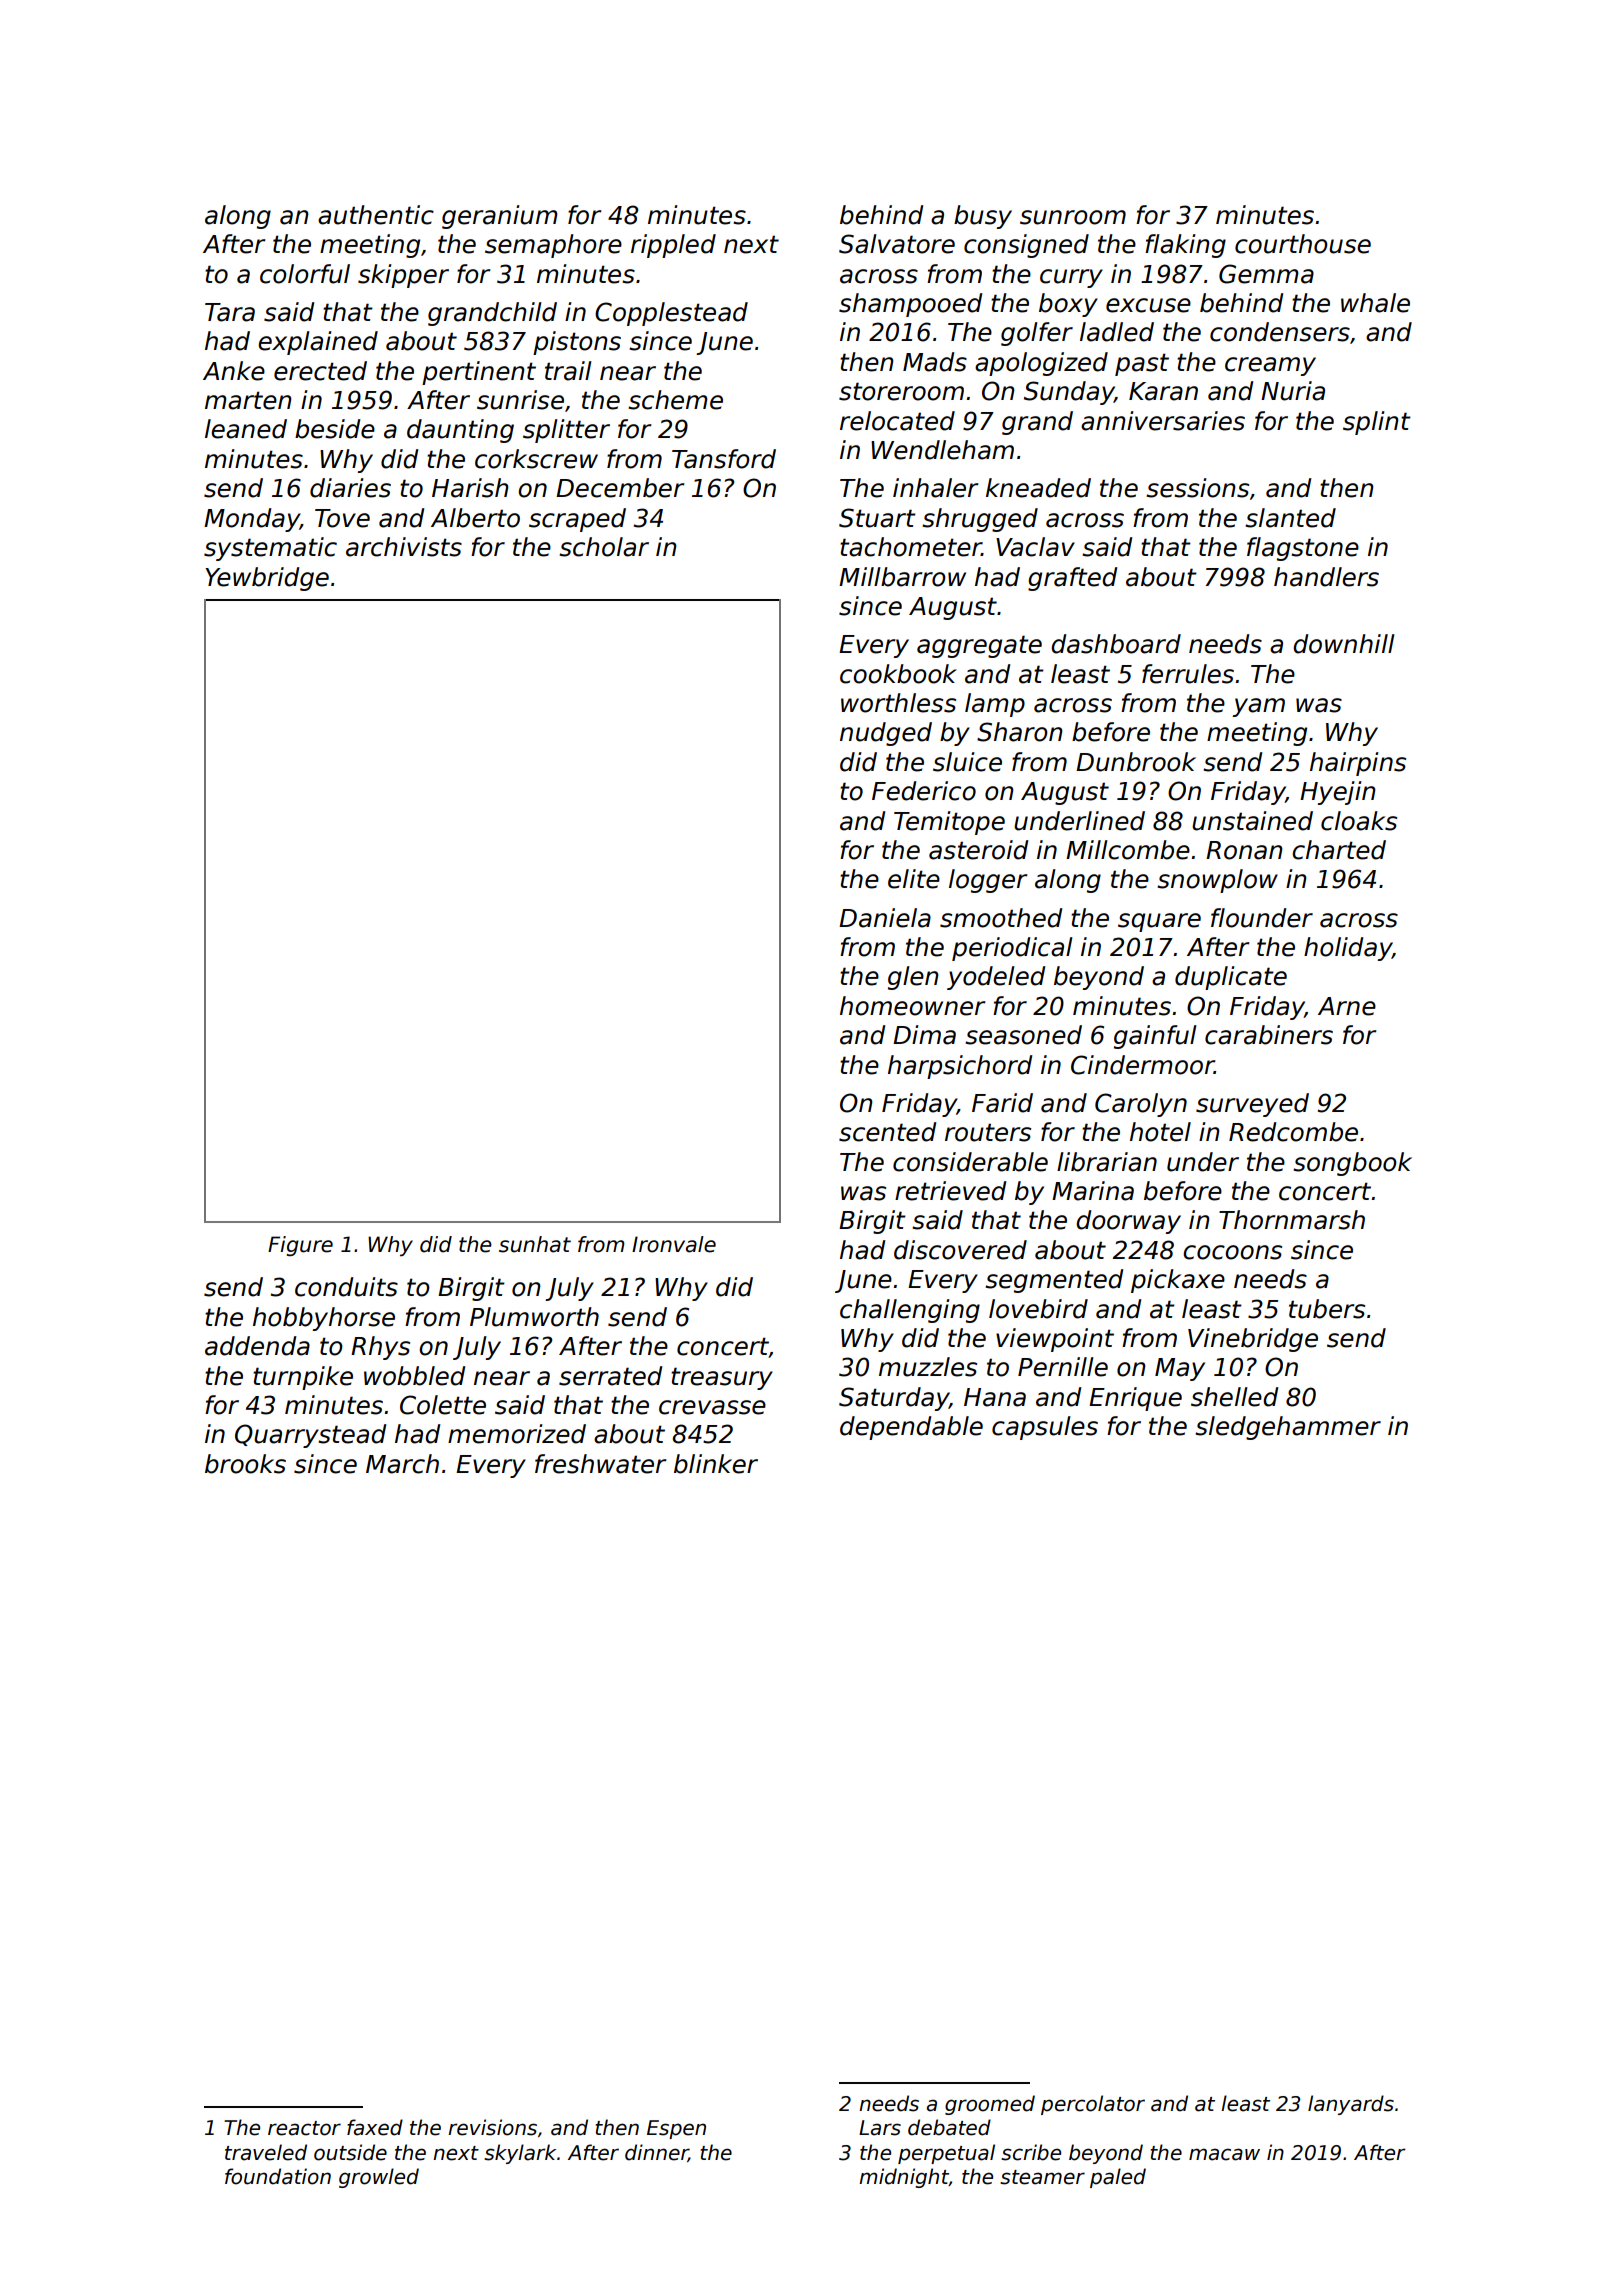 The height and width of the page is (2292, 1620). What do you see at coordinates (375, 2127) in the page?
I see `faxed` at bounding box center [375, 2127].
